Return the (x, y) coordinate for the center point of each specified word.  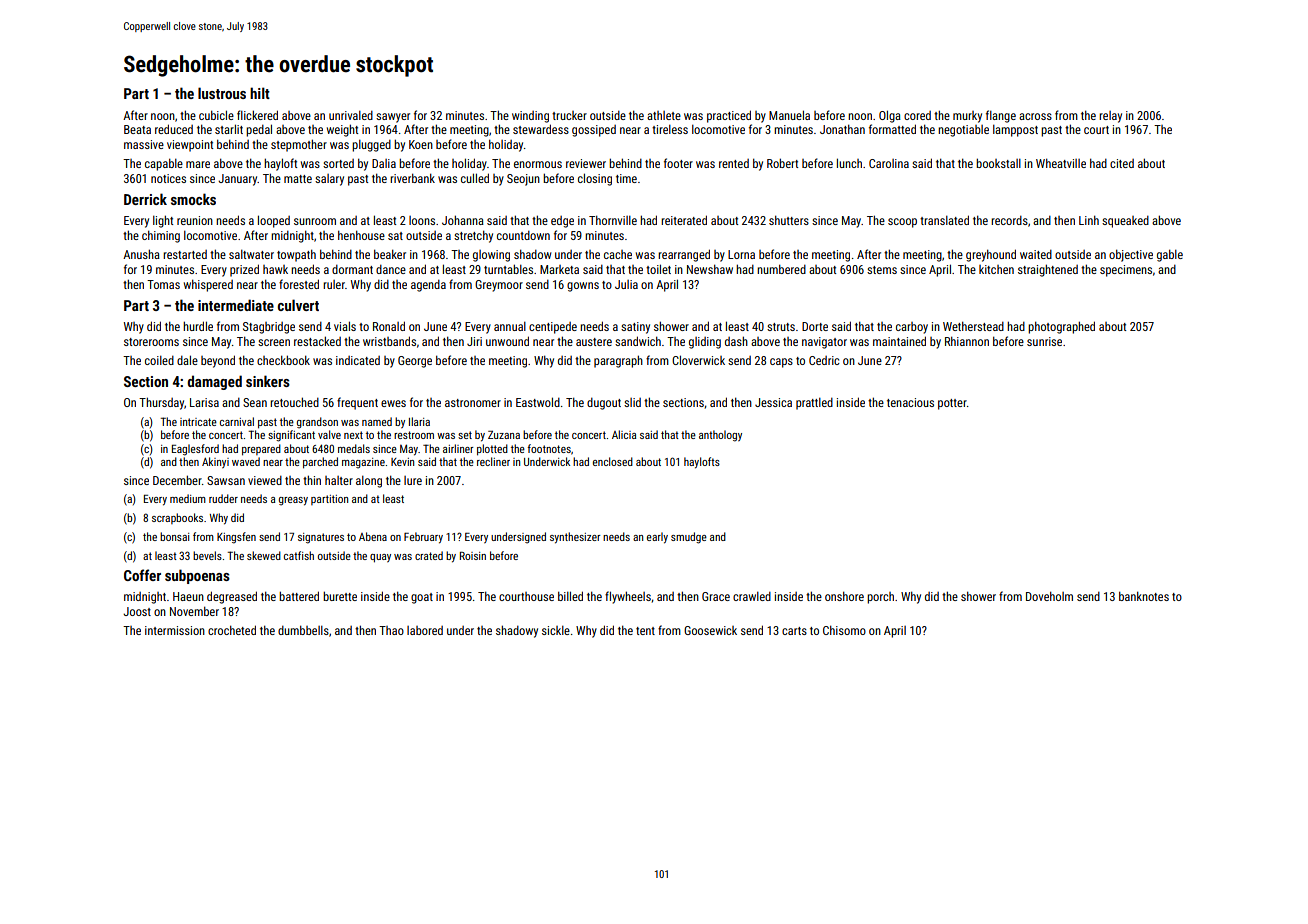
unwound (507, 341)
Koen (421, 144)
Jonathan (842, 129)
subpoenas (197, 576)
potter (952, 404)
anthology (720, 436)
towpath (296, 255)
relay (1110, 117)
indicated (358, 360)
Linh (1089, 220)
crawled (752, 596)
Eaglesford (195, 450)
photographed (1061, 327)
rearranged (684, 255)
